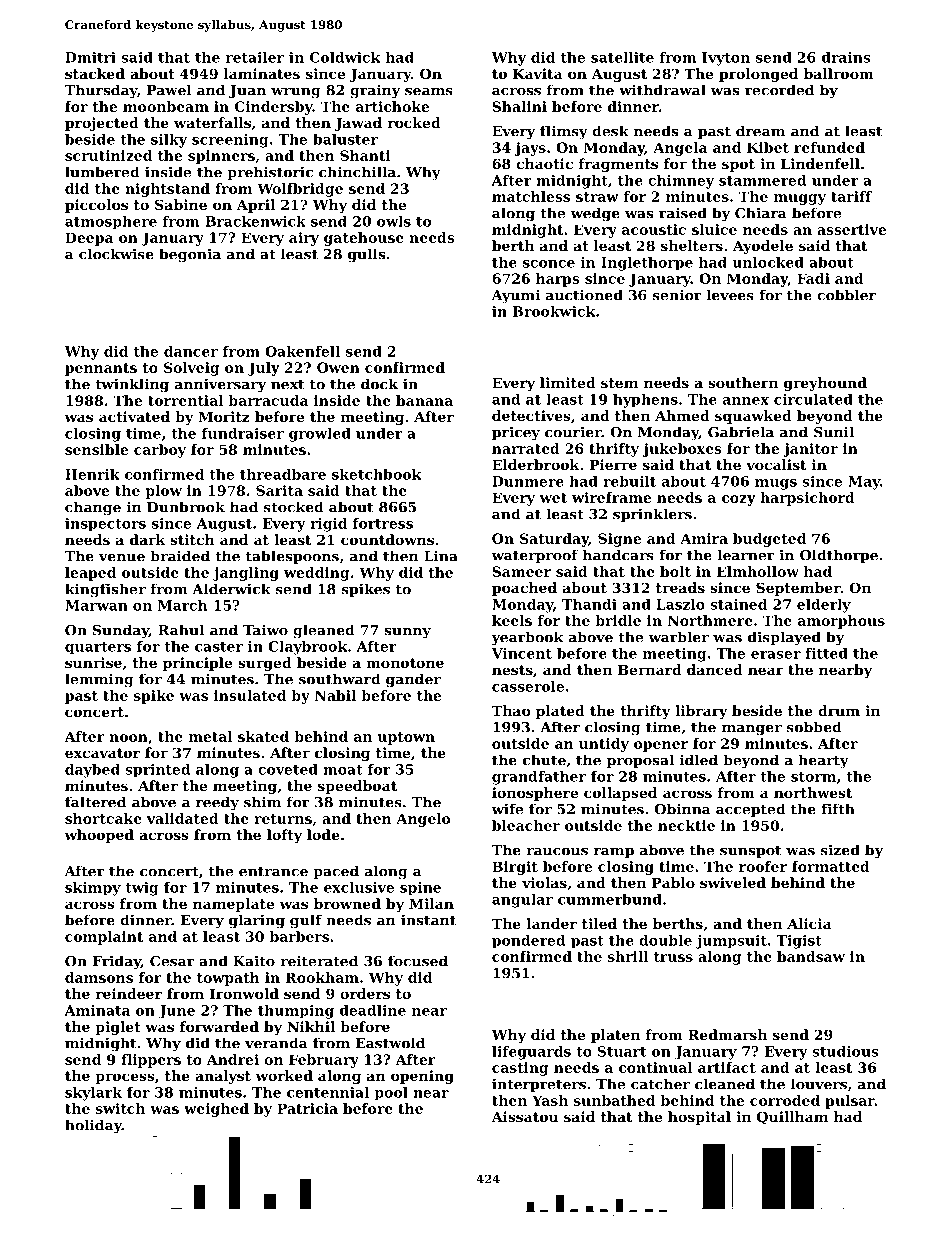 The image size is (952, 1233). I want to click on weighed, so click(216, 1110).
